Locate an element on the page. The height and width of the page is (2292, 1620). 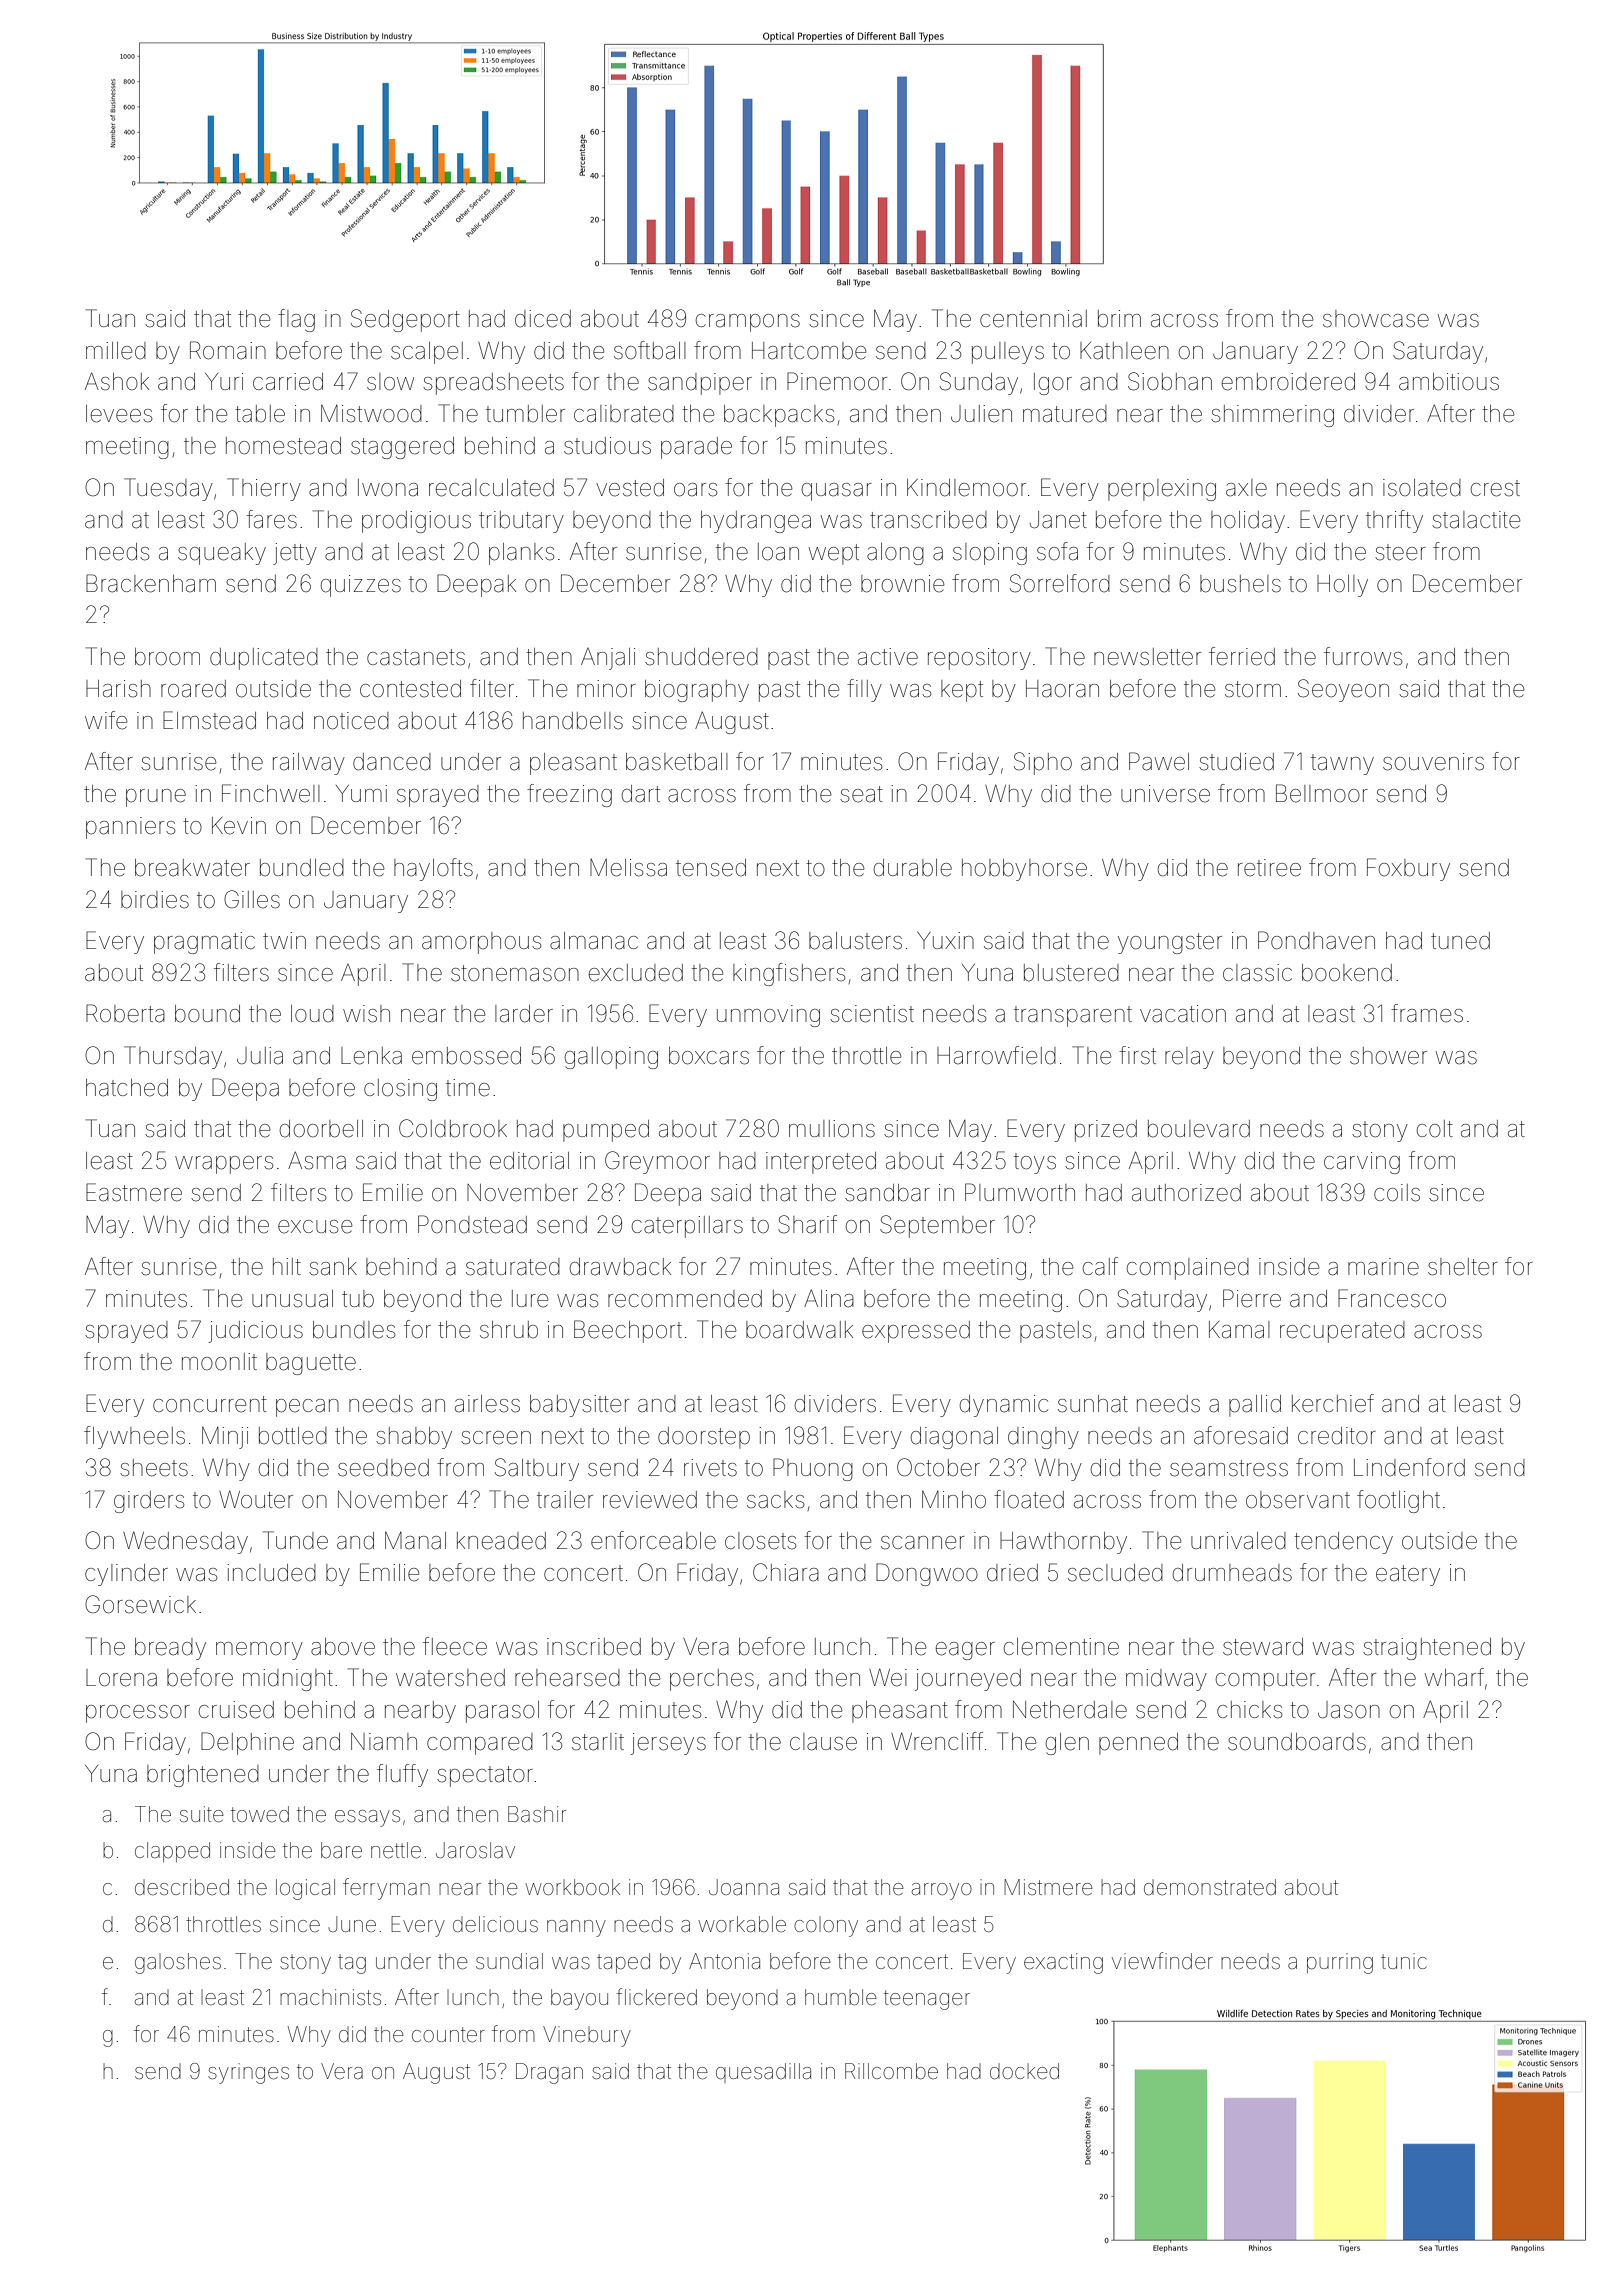
Seoyeon is located at coordinates (1343, 690).
